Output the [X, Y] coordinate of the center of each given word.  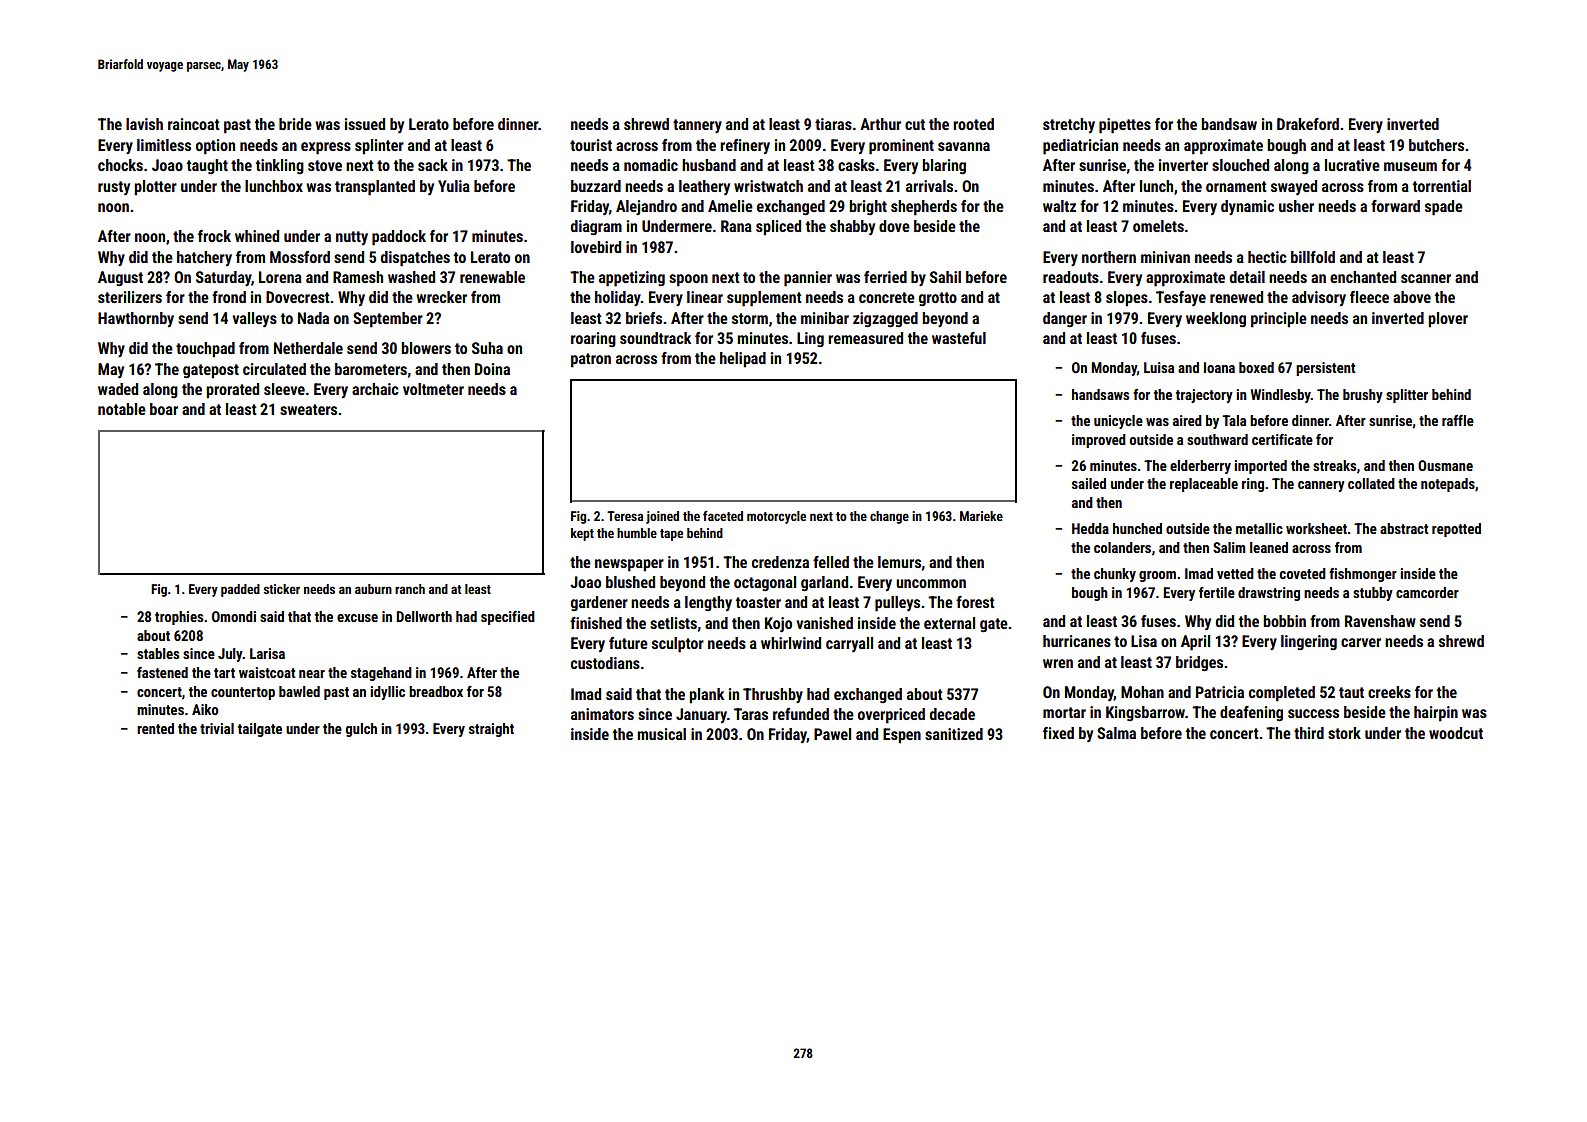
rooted [973, 124]
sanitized [954, 734]
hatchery [204, 258]
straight [491, 730]
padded [240, 590]
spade [1444, 208]
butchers [1436, 145]
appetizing [632, 279]
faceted [723, 516]
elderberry [1200, 467]
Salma [1116, 733]
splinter [379, 147]
